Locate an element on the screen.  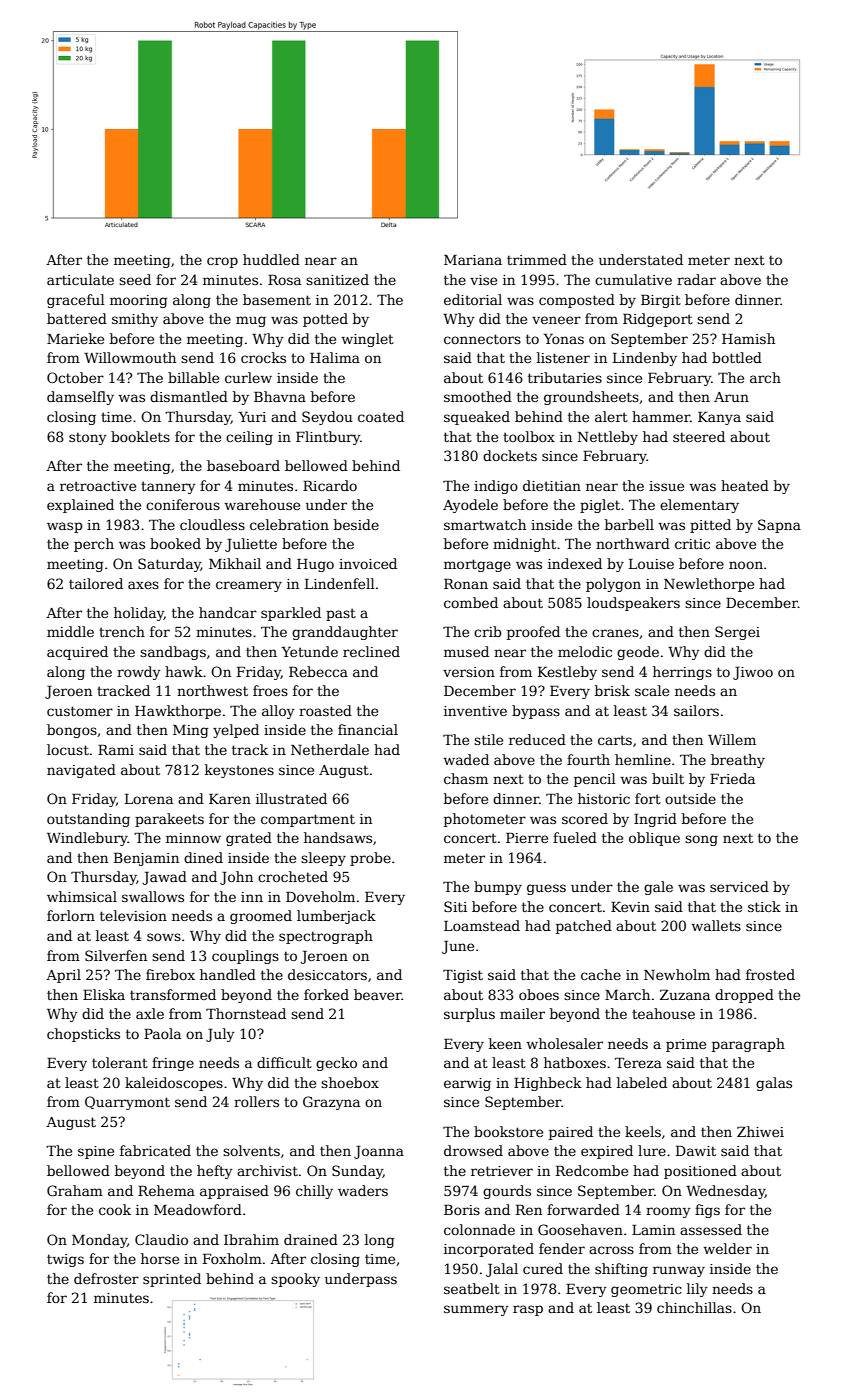
Halima is located at coordinates (335, 357).
